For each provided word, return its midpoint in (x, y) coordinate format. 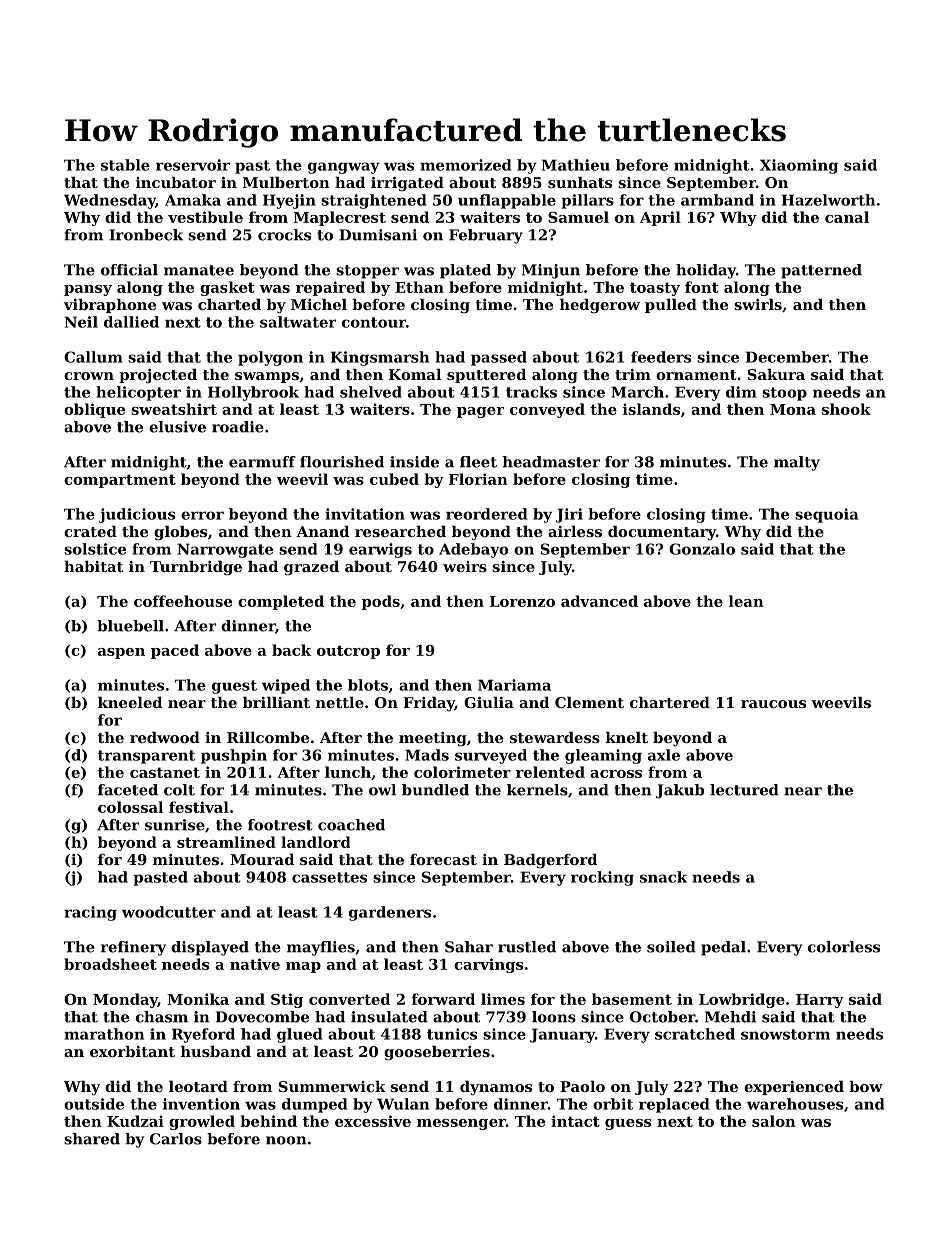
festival (199, 807)
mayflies (321, 948)
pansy (88, 290)
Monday (125, 1000)
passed (499, 358)
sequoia (826, 515)
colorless (844, 947)
